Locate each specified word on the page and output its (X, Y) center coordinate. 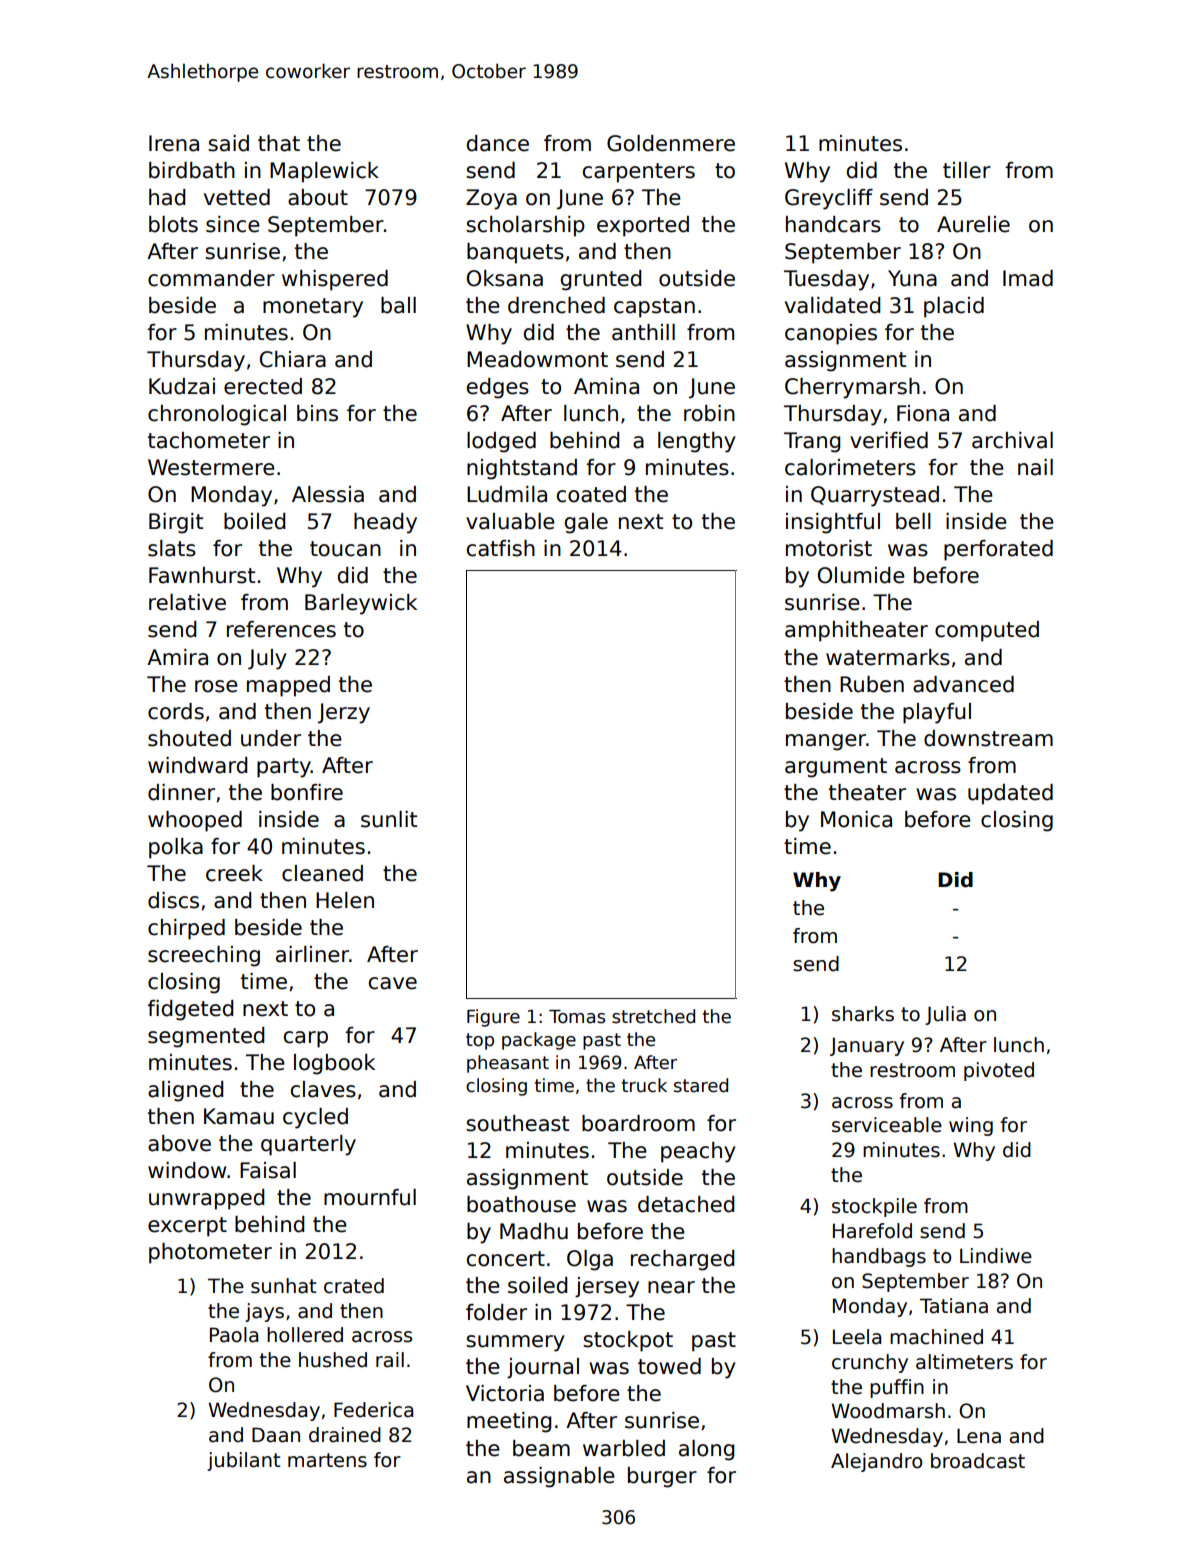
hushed (333, 1360)
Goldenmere (671, 143)
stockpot (628, 1341)
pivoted (999, 1071)
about (318, 197)
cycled (315, 1118)
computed (987, 631)
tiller (967, 170)
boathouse (521, 1204)
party (284, 768)
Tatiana (954, 1306)
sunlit (389, 819)
